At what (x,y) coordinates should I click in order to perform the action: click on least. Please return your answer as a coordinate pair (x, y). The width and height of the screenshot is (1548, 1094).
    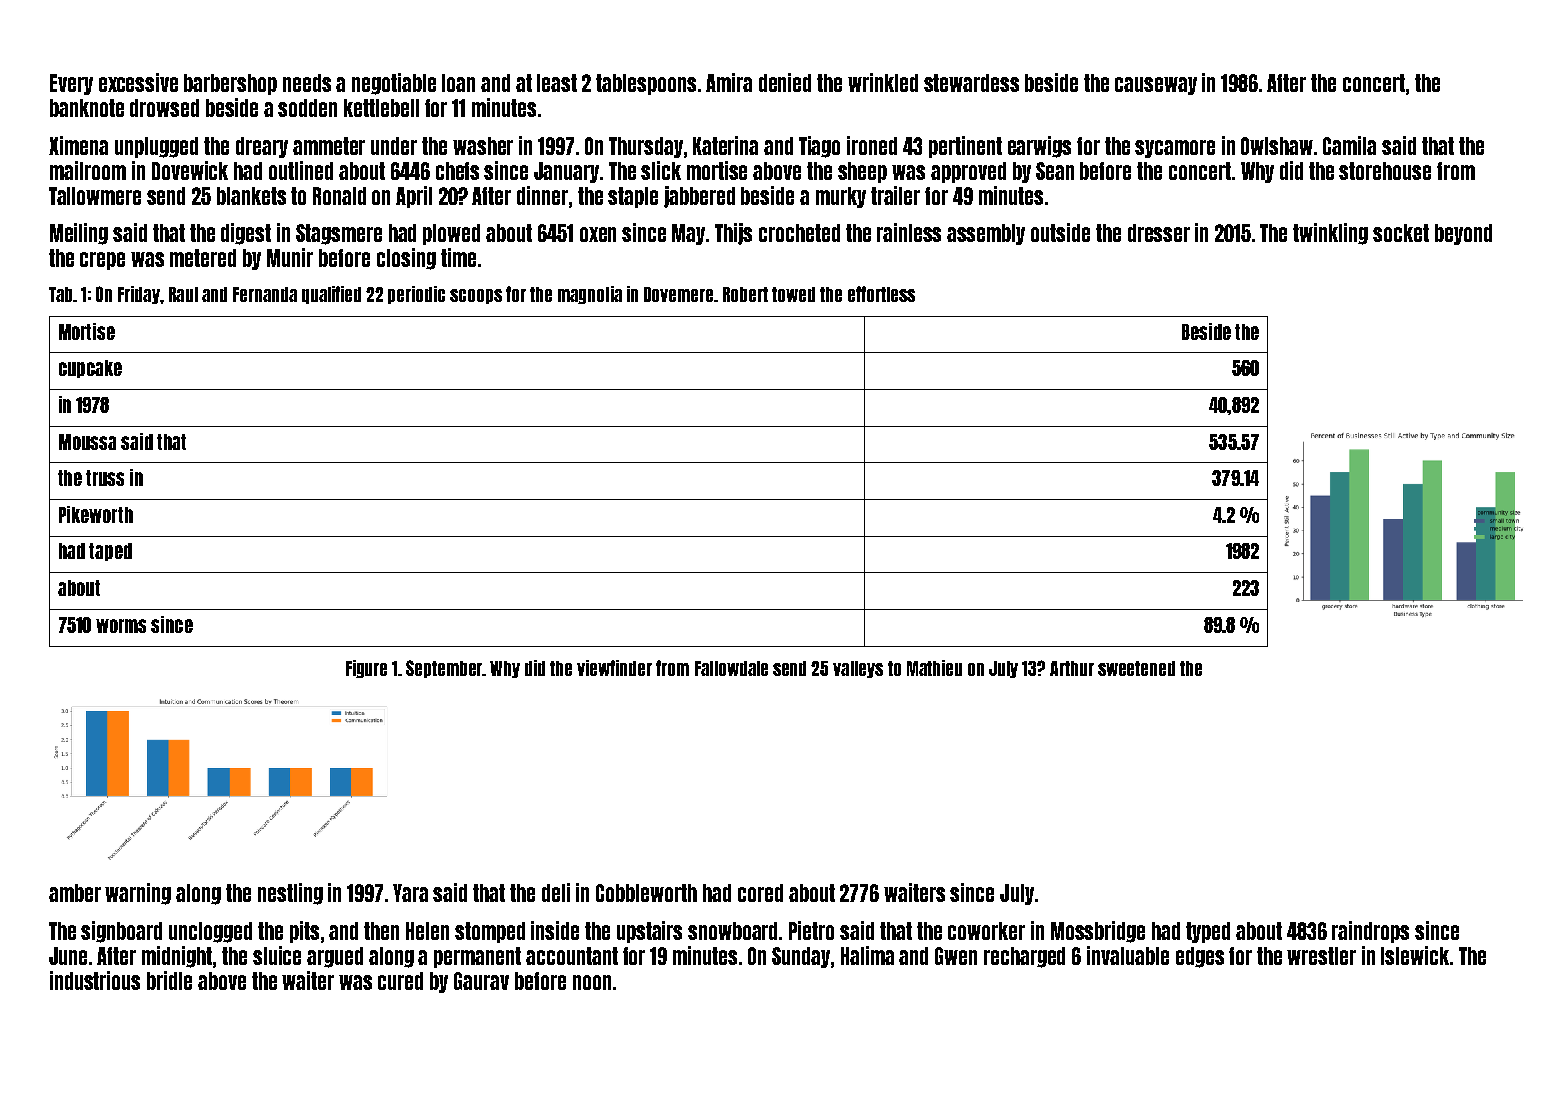
    Looking at the image, I should click on (557, 83).
